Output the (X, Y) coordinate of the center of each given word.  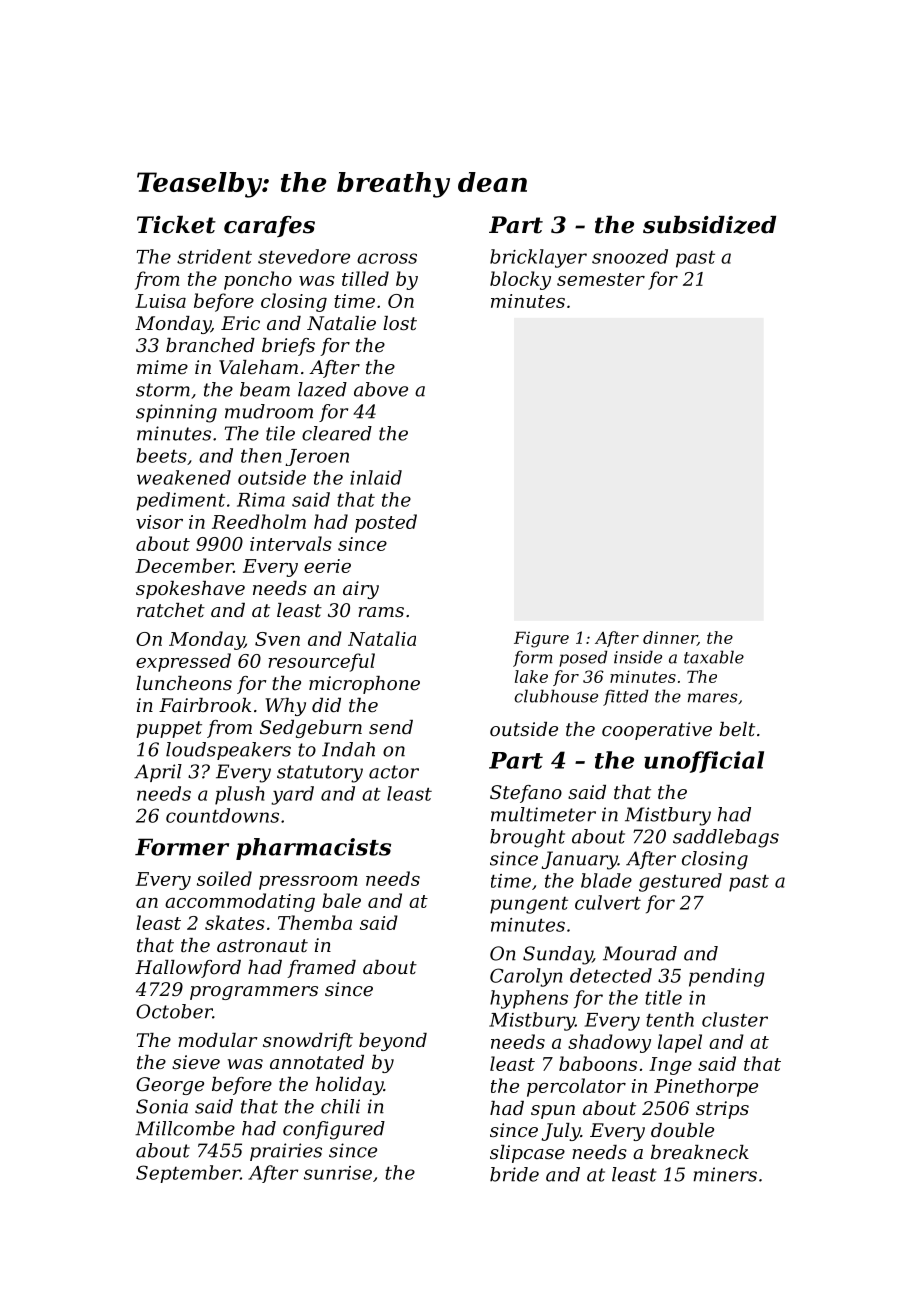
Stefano (526, 794)
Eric (240, 323)
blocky (520, 280)
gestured (680, 882)
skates (235, 922)
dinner (670, 638)
